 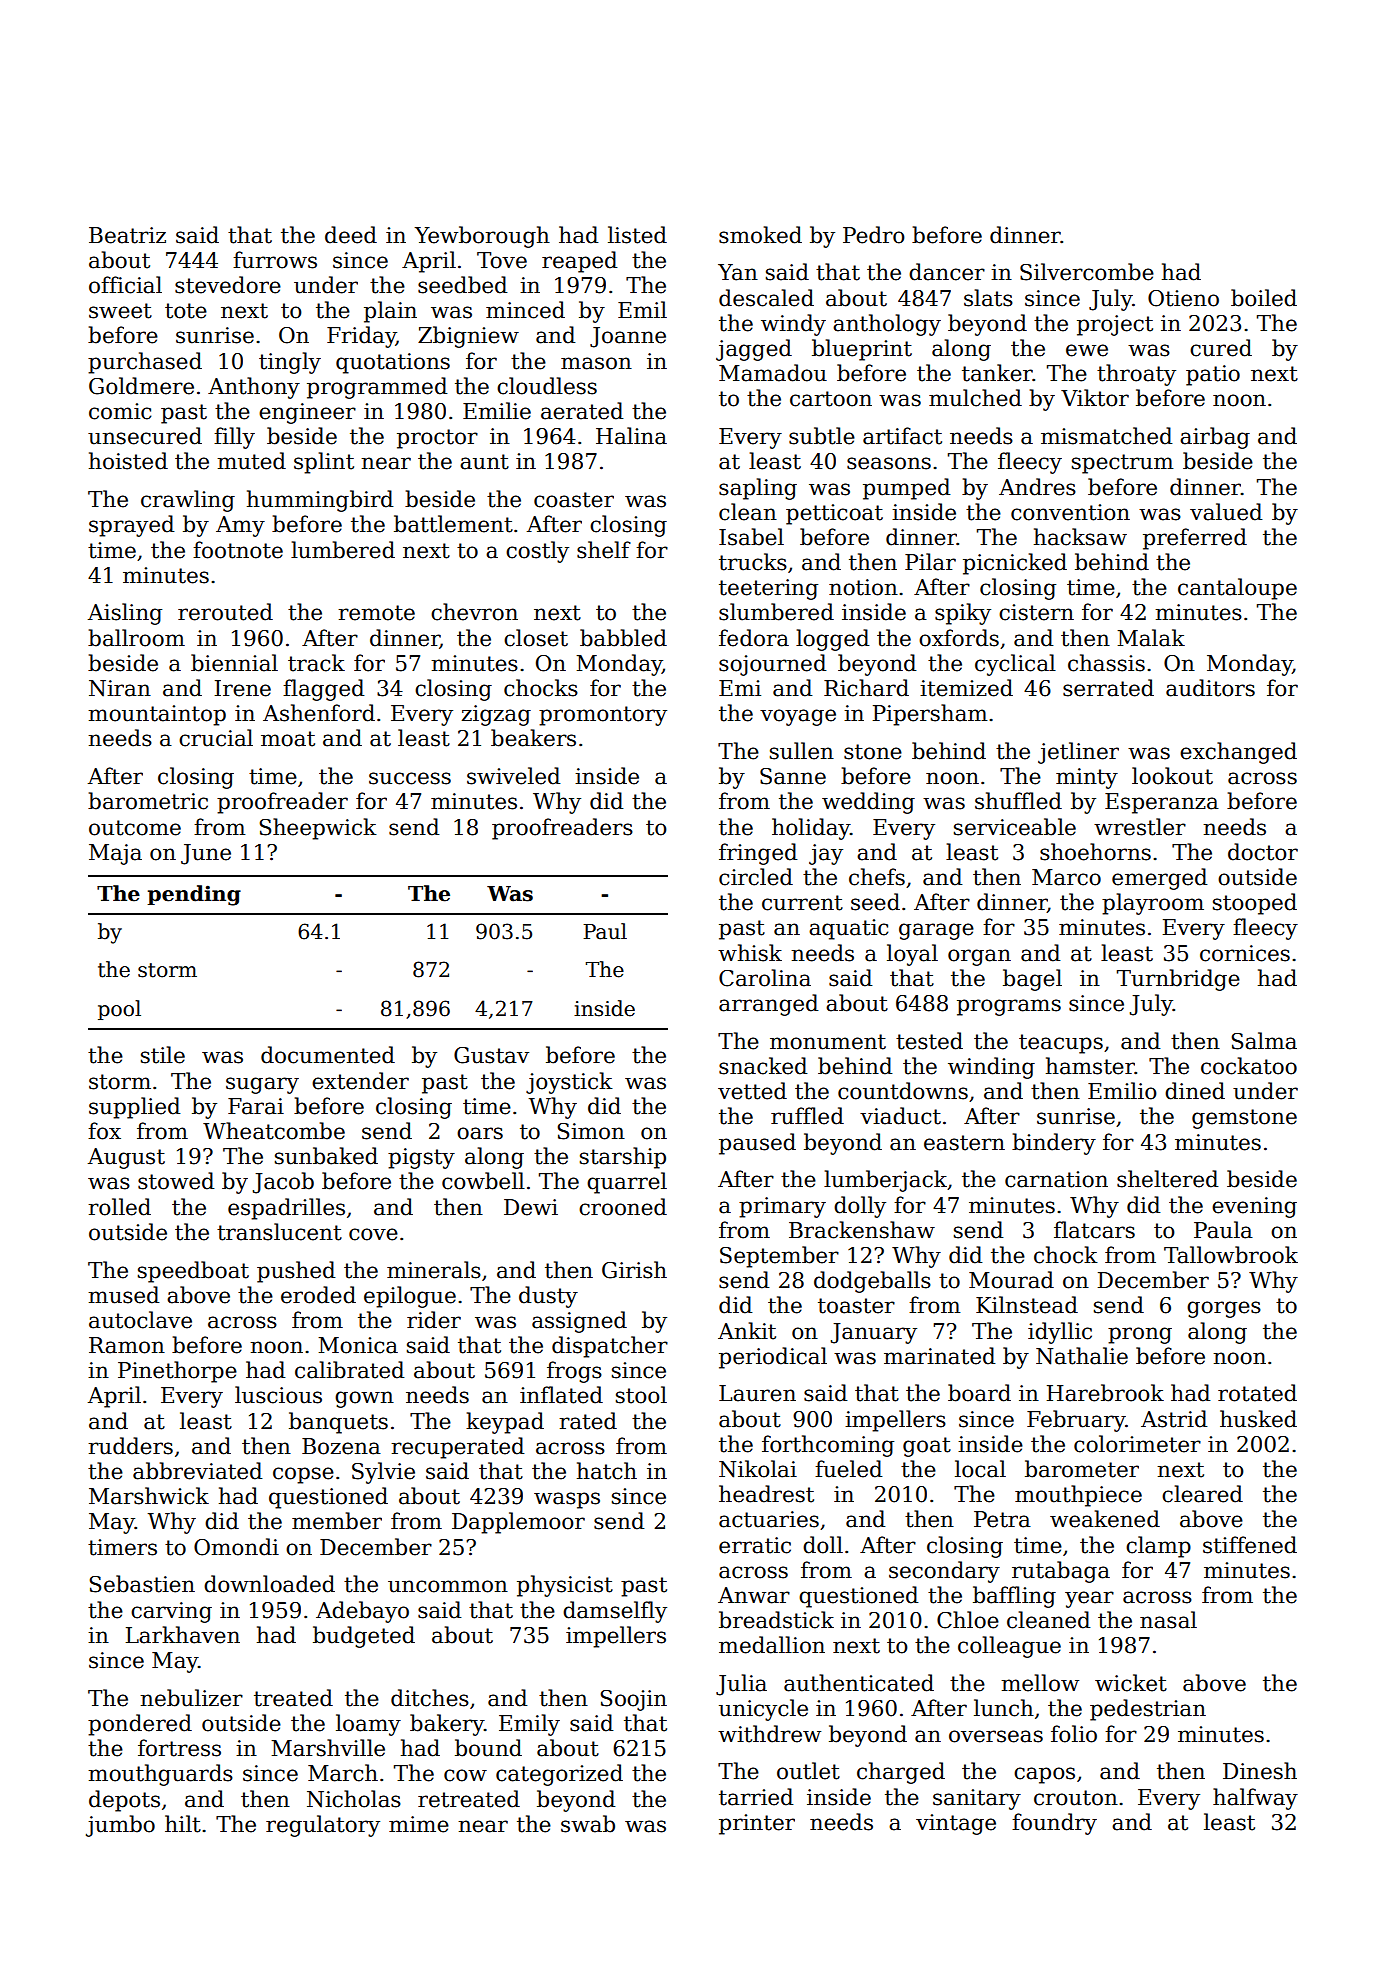 I want to click on Gustav, so click(x=491, y=1055).
